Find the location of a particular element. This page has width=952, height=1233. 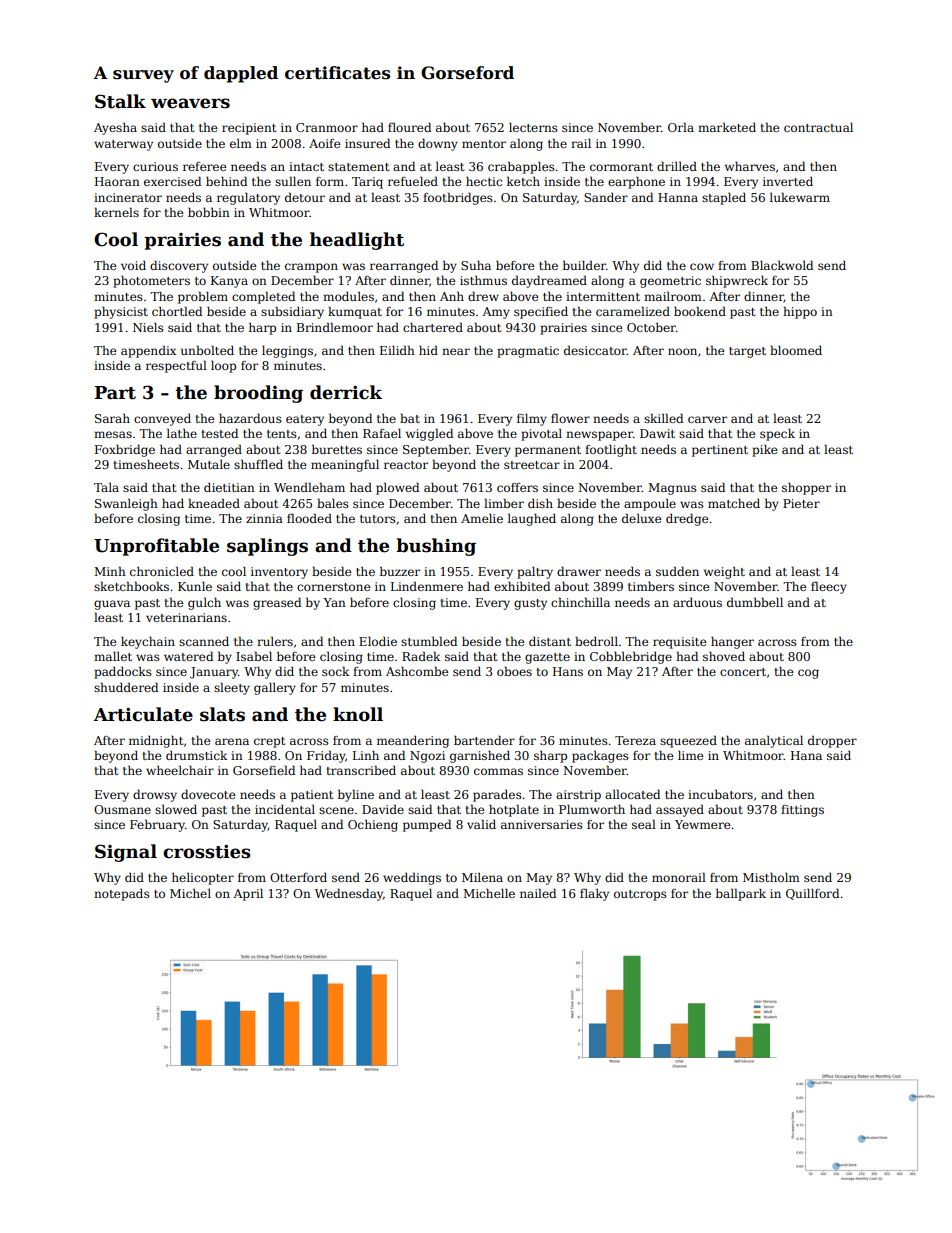

Cobblebridge is located at coordinates (631, 657).
